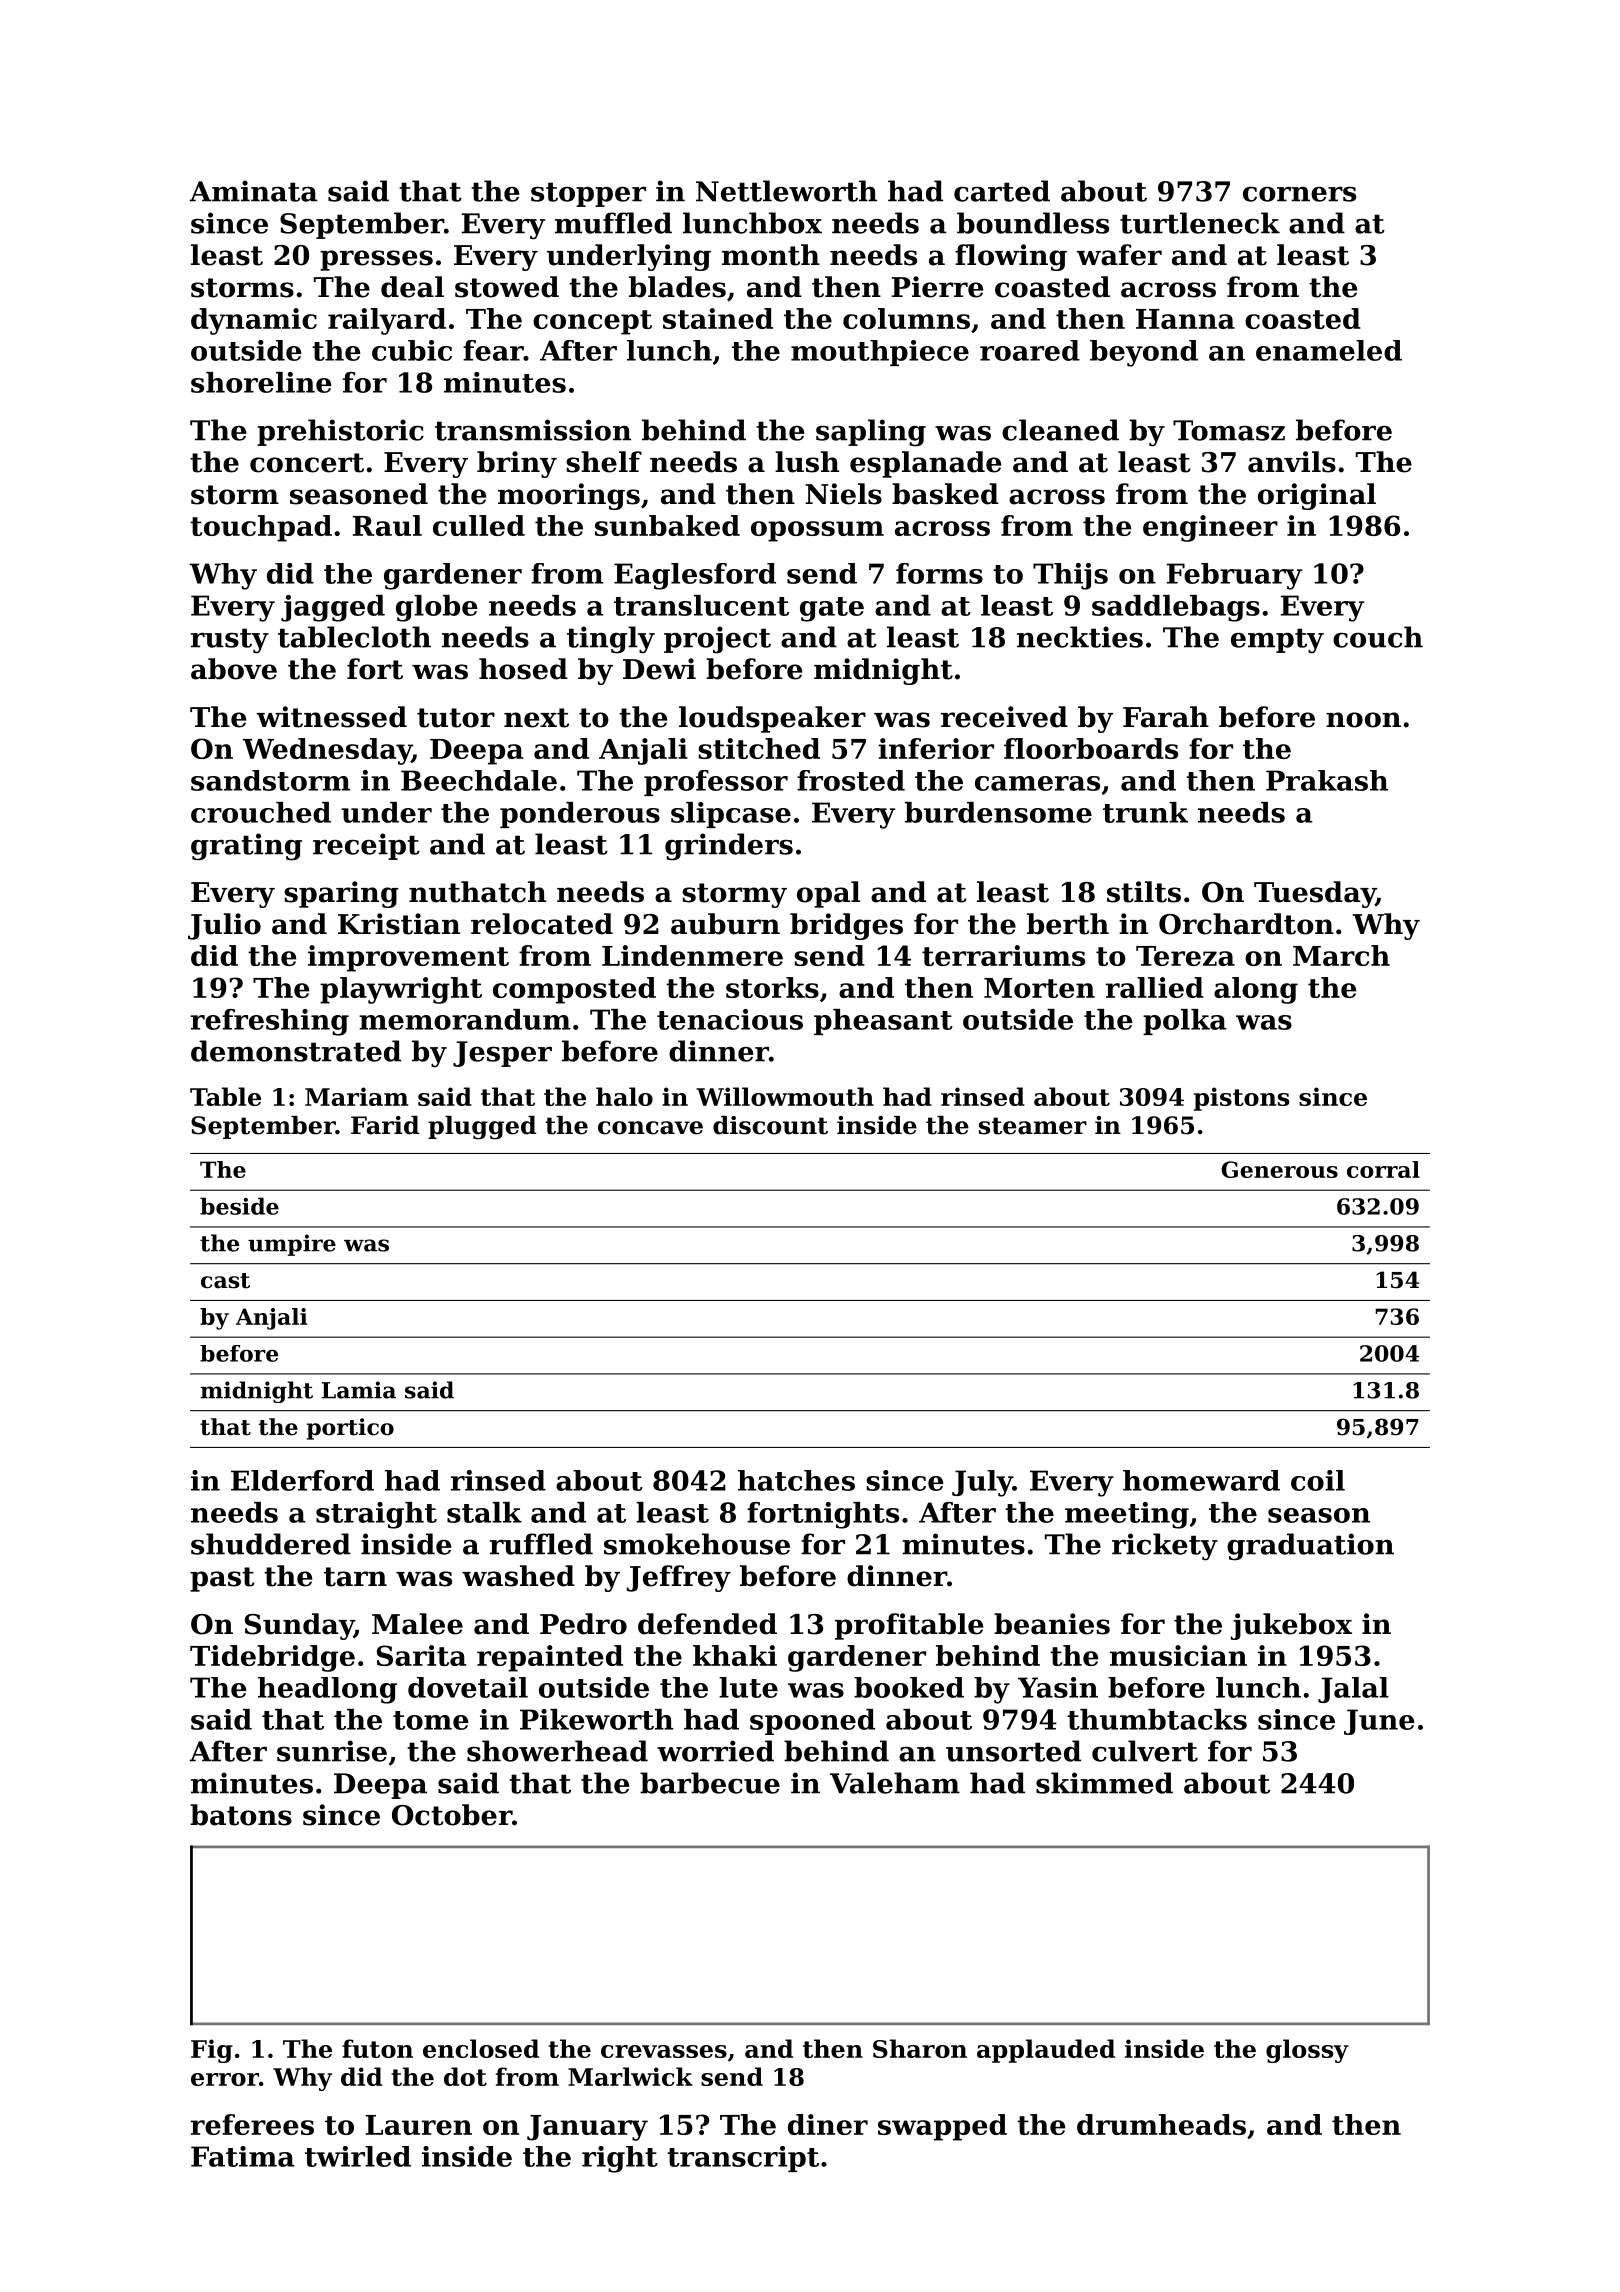  Describe the element at coordinates (871, 433) in the screenshot. I see `sapling` at that location.
